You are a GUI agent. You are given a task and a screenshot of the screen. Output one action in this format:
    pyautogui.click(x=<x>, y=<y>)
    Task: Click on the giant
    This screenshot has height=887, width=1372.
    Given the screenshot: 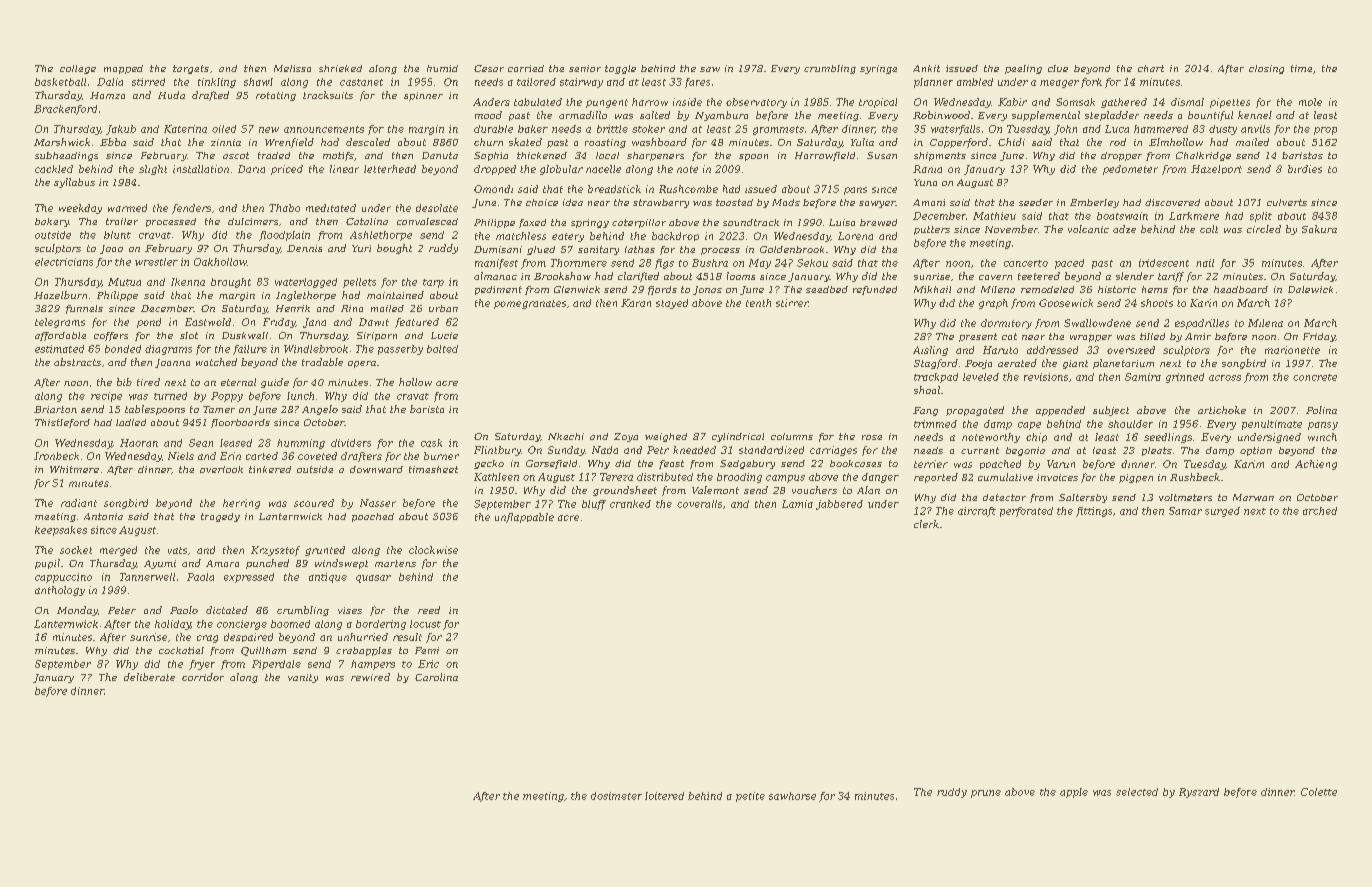 What is the action you would take?
    pyautogui.click(x=1075, y=364)
